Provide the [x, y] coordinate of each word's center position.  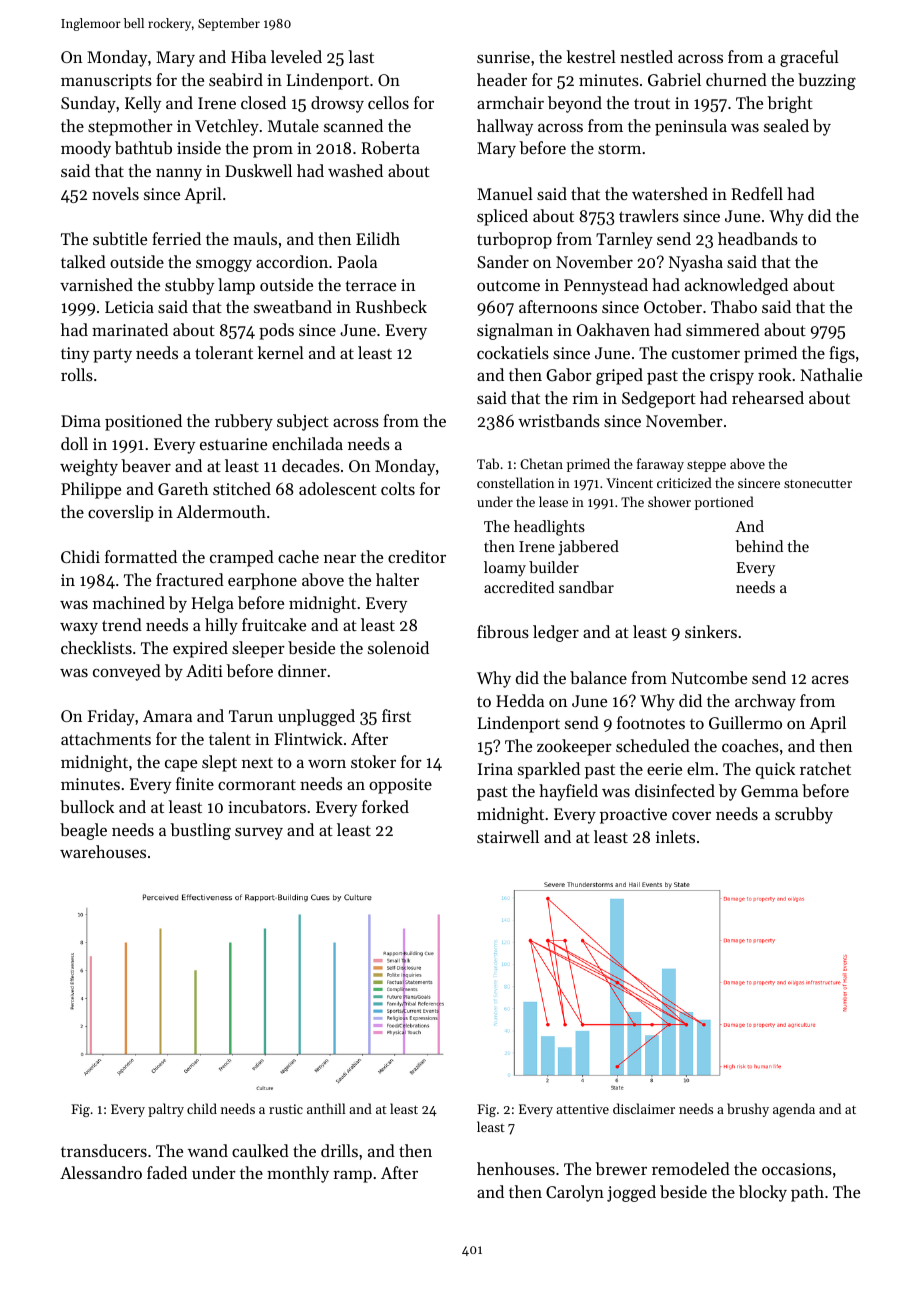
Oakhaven [613, 329]
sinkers [711, 631]
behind [759, 546]
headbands [758, 238]
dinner [302, 670]
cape [181, 766]
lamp [236, 286]
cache [298, 556]
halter [397, 579]
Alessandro [101, 1172]
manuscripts [106, 82]
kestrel [591, 56]
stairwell [508, 836]
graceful [809, 58]
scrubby [804, 815]
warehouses [103, 851]
